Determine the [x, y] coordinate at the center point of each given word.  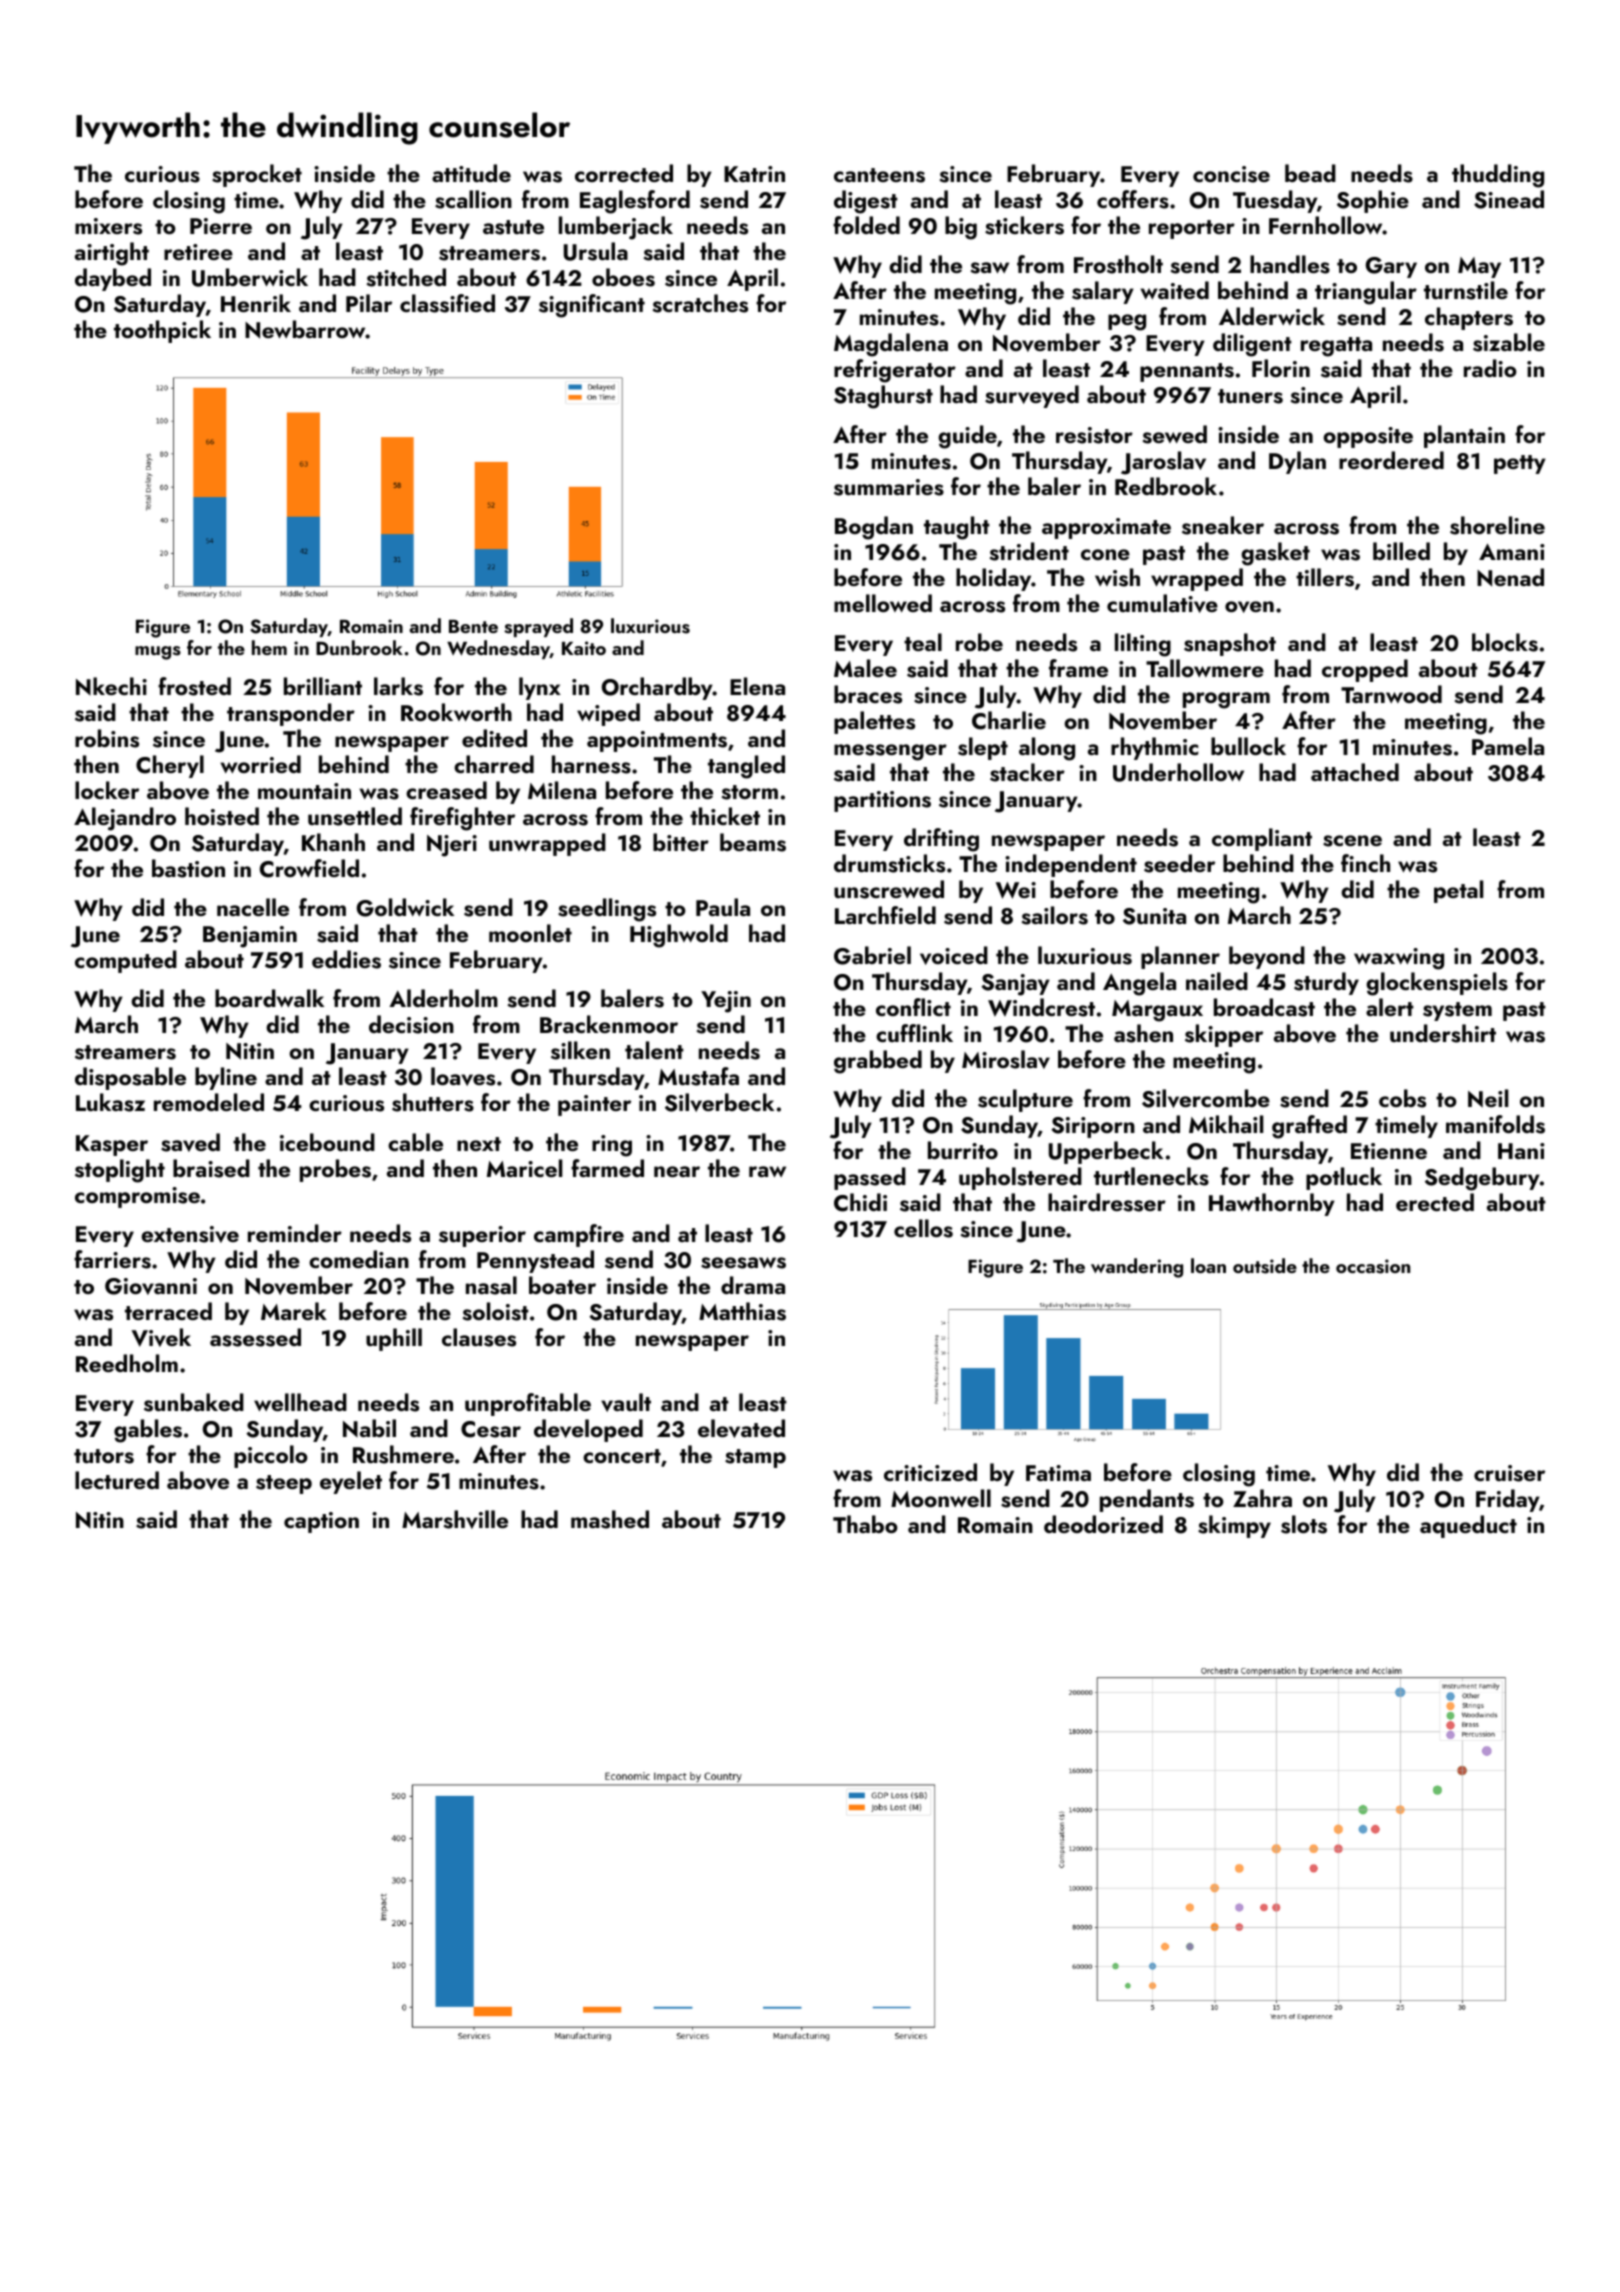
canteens [879, 175]
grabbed [878, 1062]
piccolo [271, 1456]
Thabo [865, 1524]
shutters [433, 1102]
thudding [1498, 176]
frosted [194, 686]
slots [1304, 1524]
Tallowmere [1205, 668]
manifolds [1495, 1124]
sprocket [257, 175]
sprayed [538, 627]
